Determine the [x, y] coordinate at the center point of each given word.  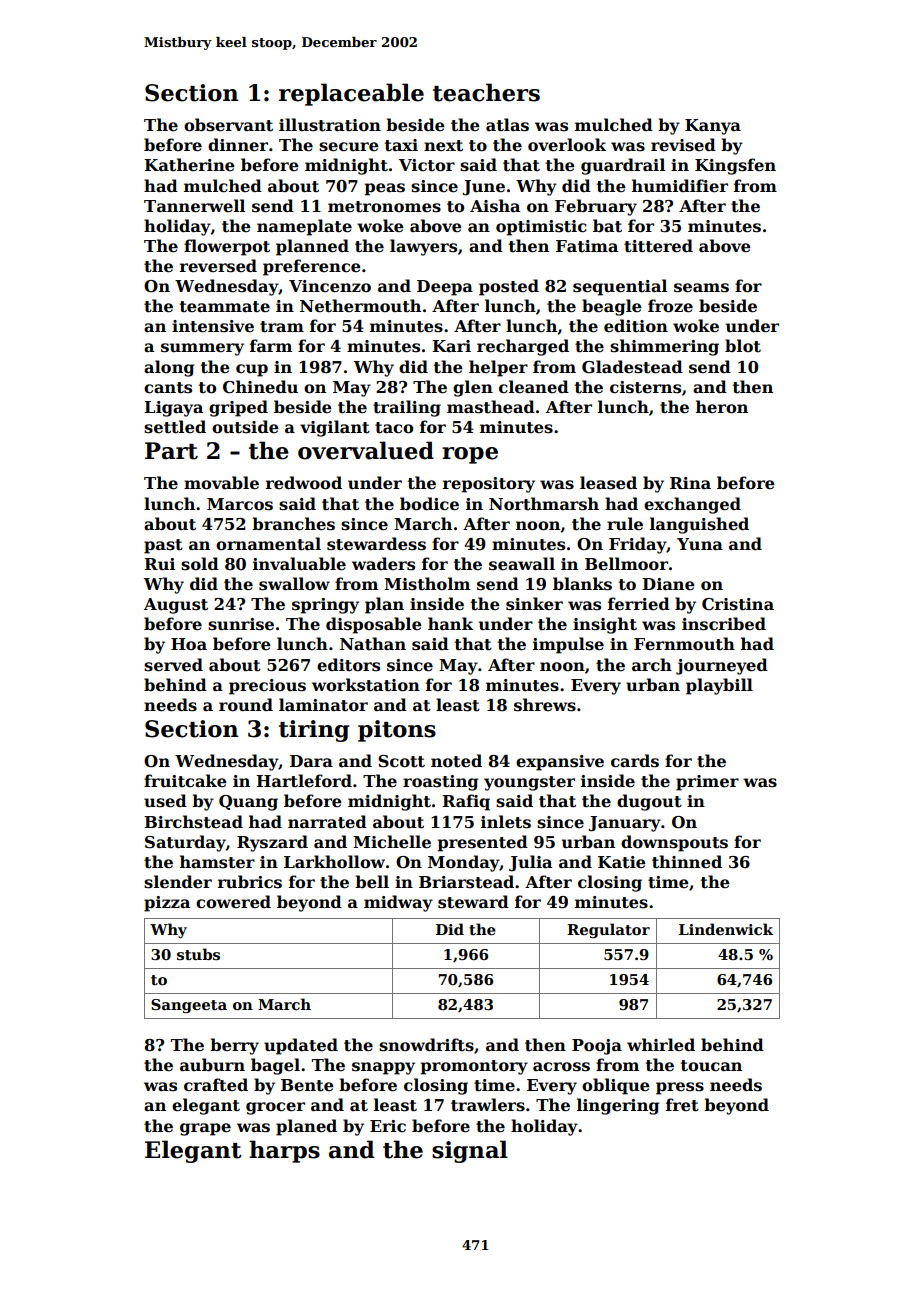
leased [608, 483]
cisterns [645, 387]
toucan [711, 1066]
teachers [486, 92]
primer [707, 783]
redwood [304, 483]
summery [202, 349]
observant [228, 125]
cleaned [534, 387]
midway [398, 903]
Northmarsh [544, 504]
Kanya [713, 127]
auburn [212, 1065]
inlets [506, 822]
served [173, 665]
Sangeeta [189, 1006]
